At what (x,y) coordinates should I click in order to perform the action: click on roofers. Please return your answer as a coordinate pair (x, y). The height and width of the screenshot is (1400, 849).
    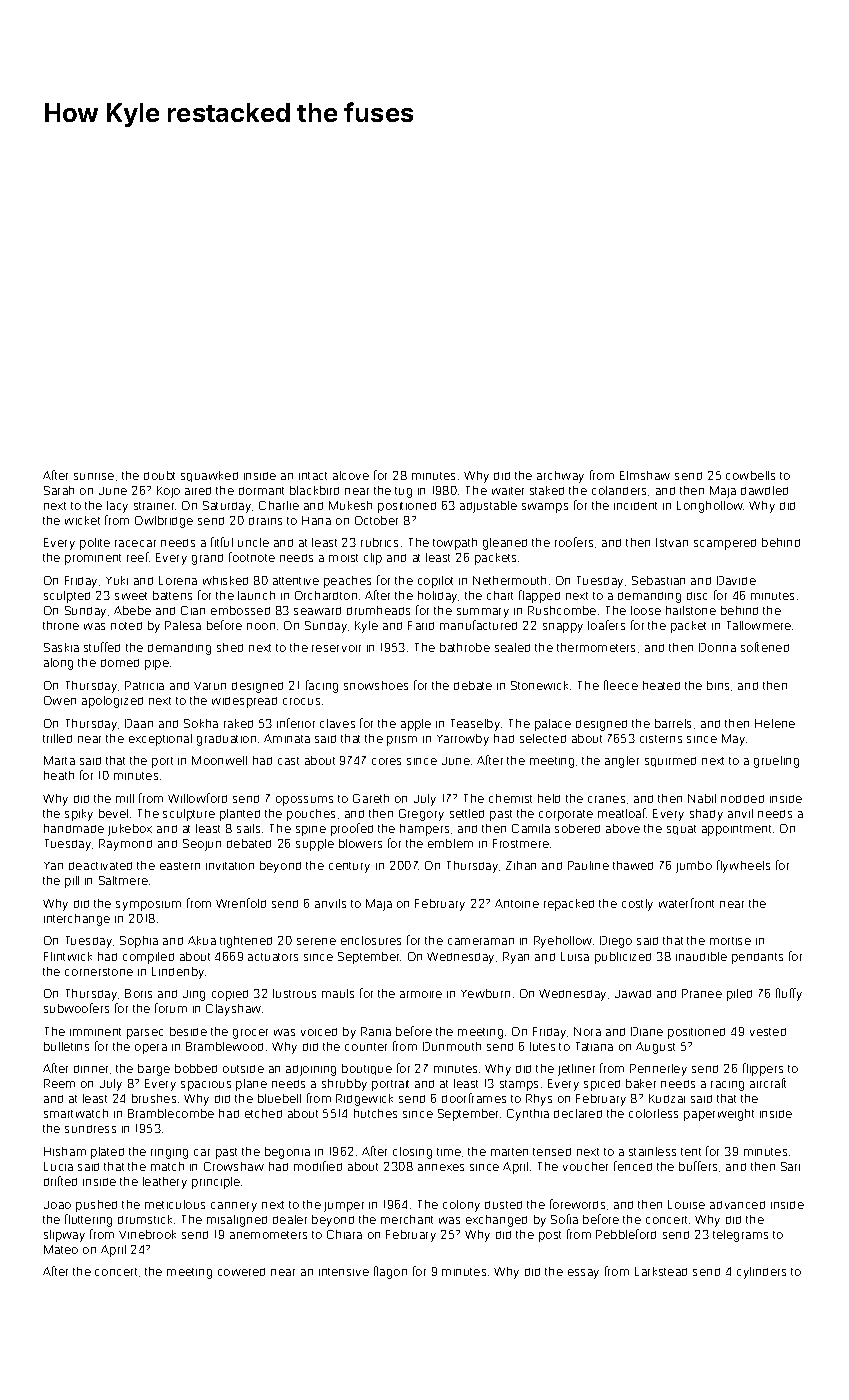
    Looking at the image, I should click on (574, 542).
